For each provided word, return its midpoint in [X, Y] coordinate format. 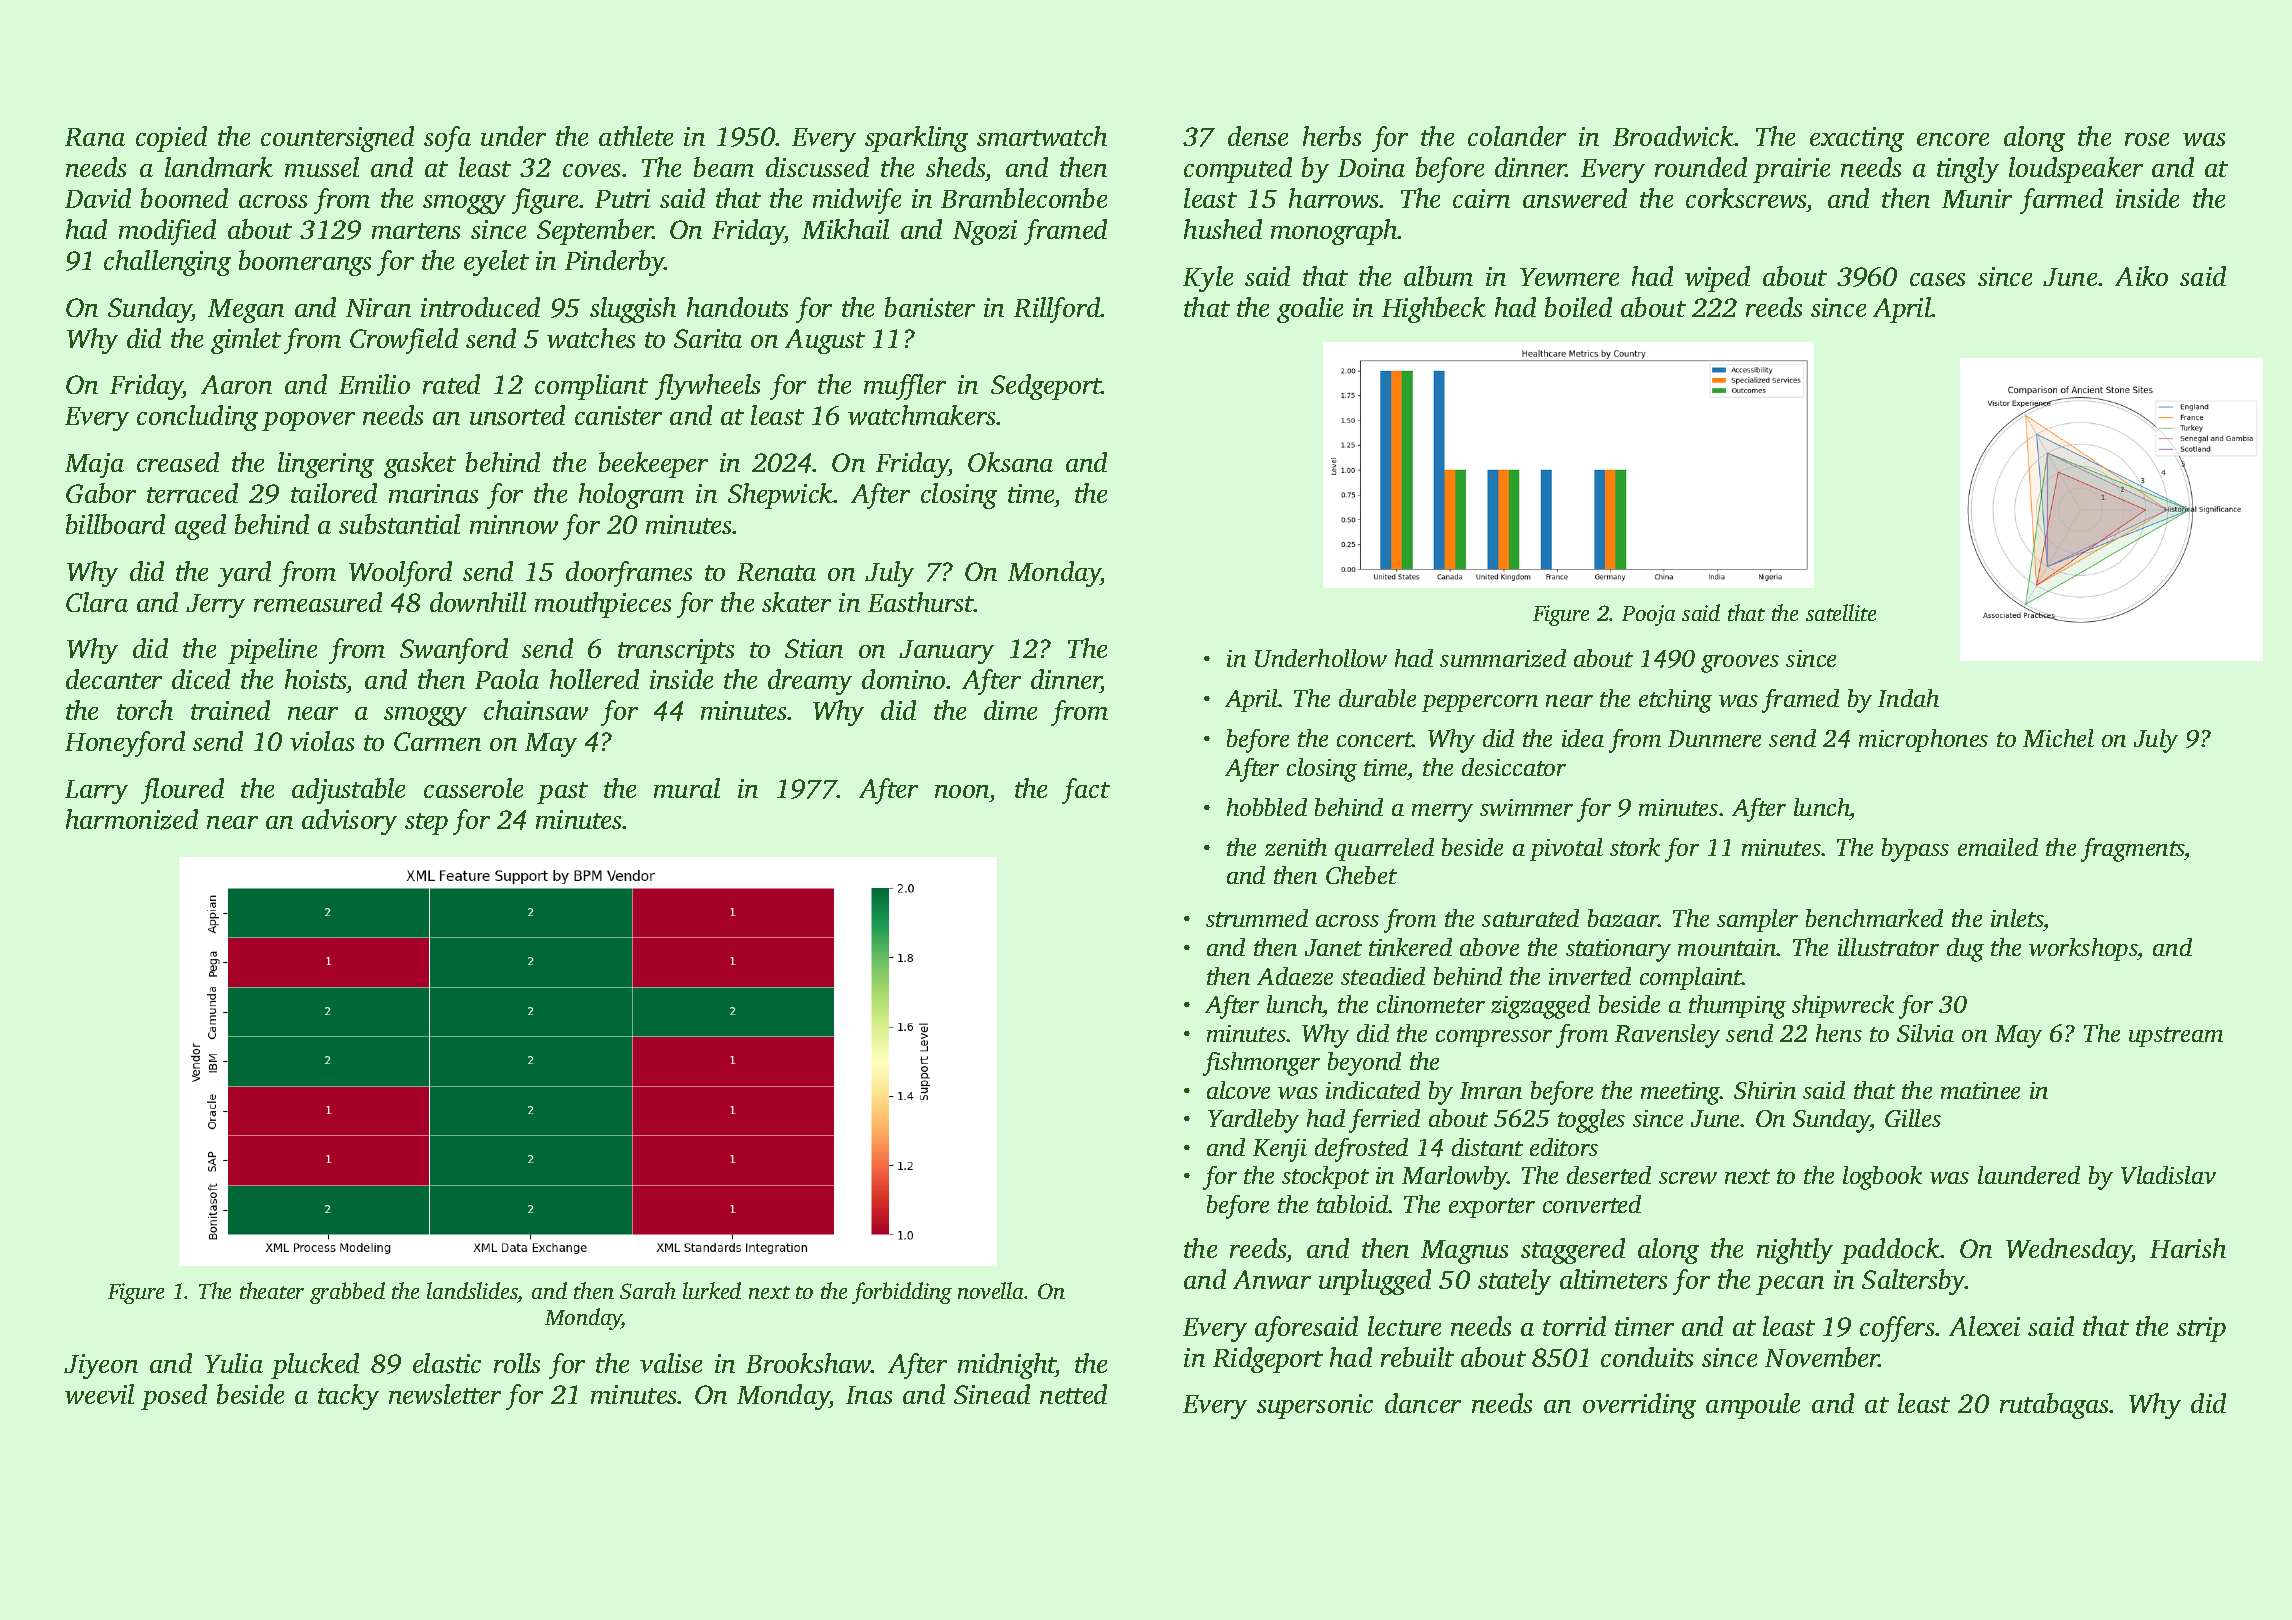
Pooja [1648, 615]
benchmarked [1874, 918]
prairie [1791, 170]
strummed [1257, 918]
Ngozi [985, 232]
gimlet [246, 341]
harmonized [132, 819]
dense [1258, 136]
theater [272, 1290]
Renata [776, 572]
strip [2201, 1329]
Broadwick [1673, 136]
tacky [348, 1397]
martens [416, 231]
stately [1514, 1282]
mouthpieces [603, 605]
